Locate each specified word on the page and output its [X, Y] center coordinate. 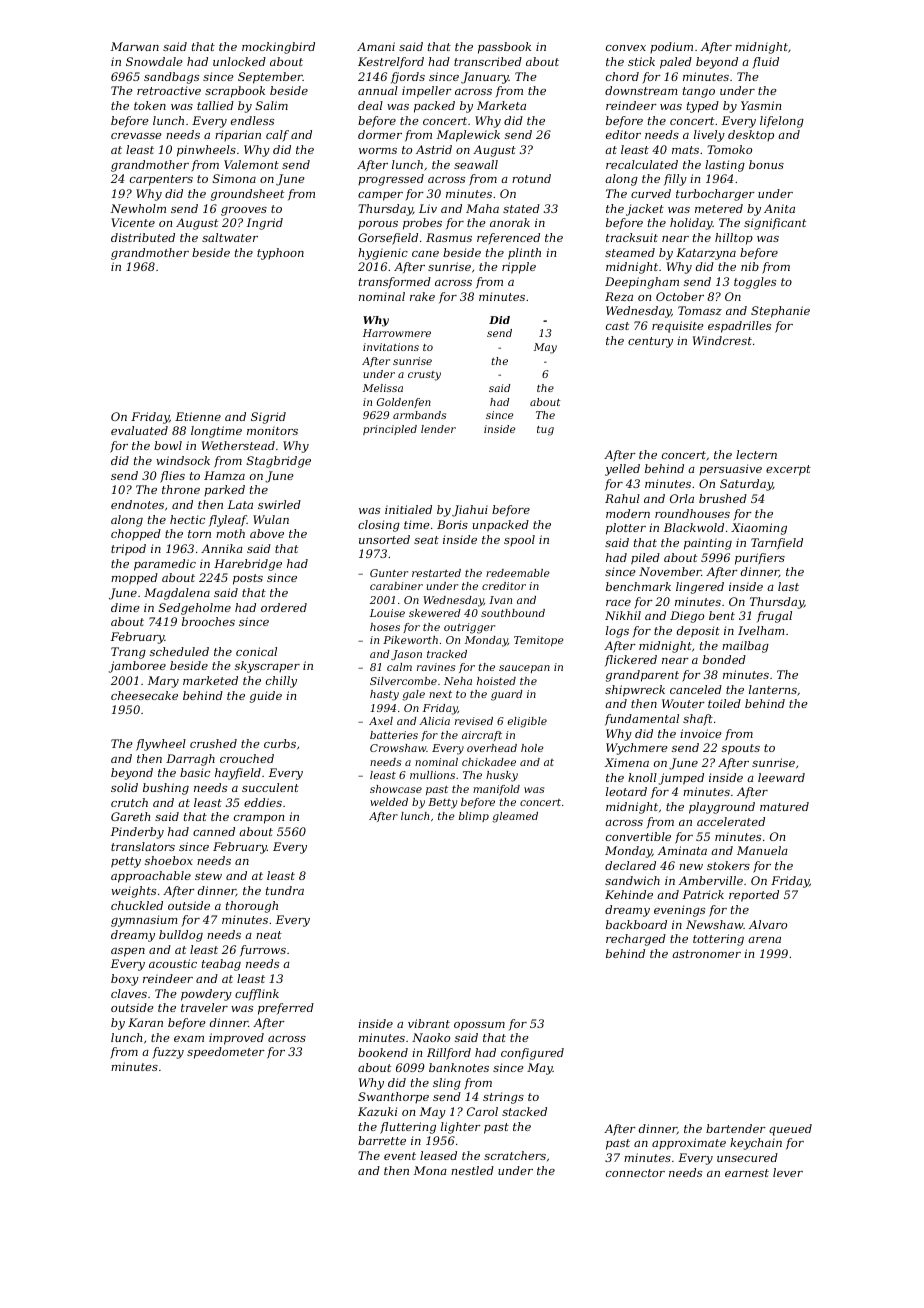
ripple [519, 268]
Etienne [198, 416]
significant [775, 224]
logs [617, 632]
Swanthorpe [393, 1097]
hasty [384, 695]
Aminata [682, 850]
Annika [222, 548]
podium [671, 47]
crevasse [136, 136]
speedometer [226, 1053]
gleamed [515, 817]
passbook [504, 48]
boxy [125, 980]
